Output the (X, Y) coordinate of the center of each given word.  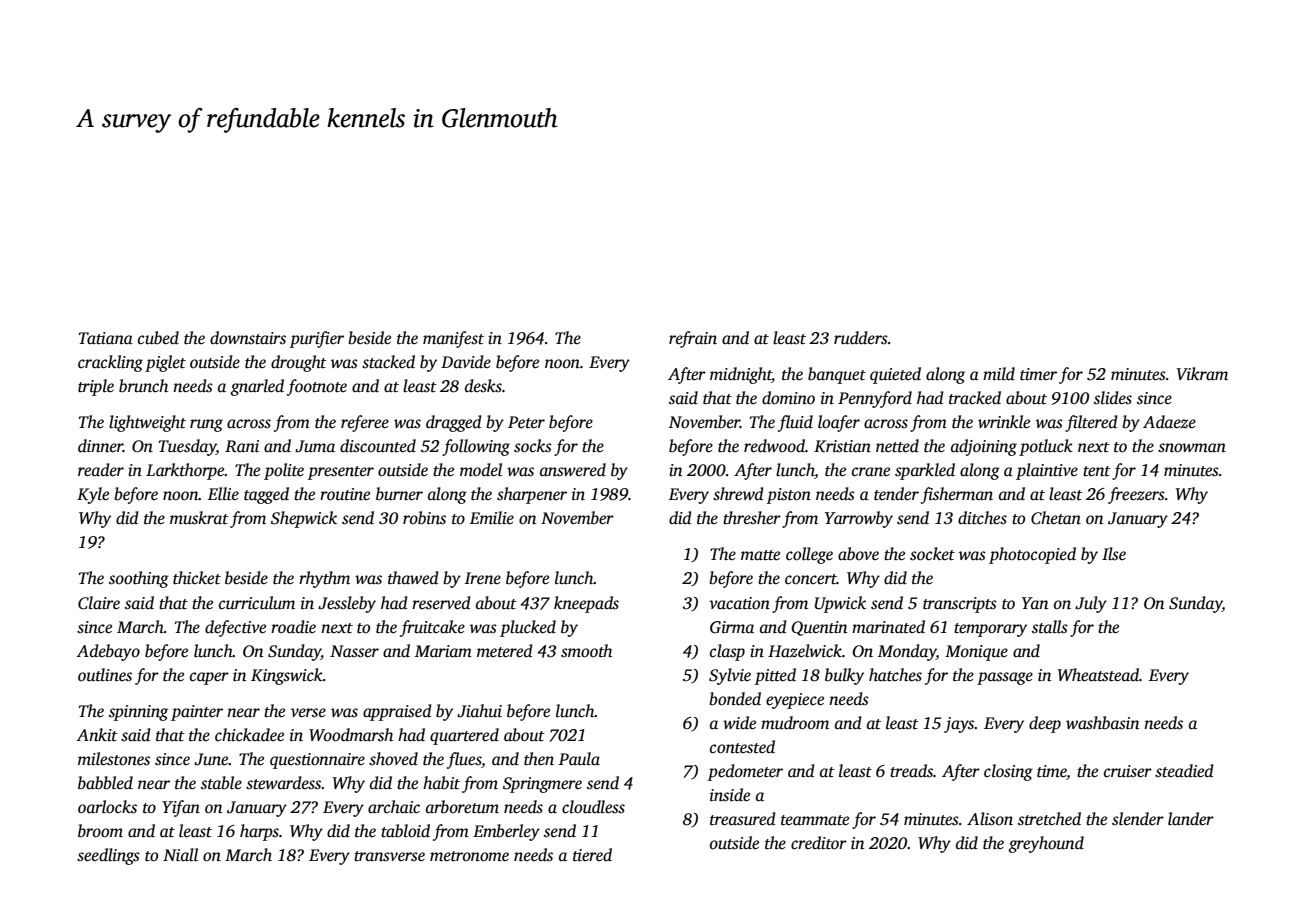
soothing (139, 579)
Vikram (1202, 373)
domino (788, 398)
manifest (453, 339)
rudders (861, 338)
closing (1008, 772)
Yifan (181, 808)
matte (760, 555)
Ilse (1114, 554)
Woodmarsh (351, 735)
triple (96, 387)
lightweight (147, 423)
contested (742, 747)
